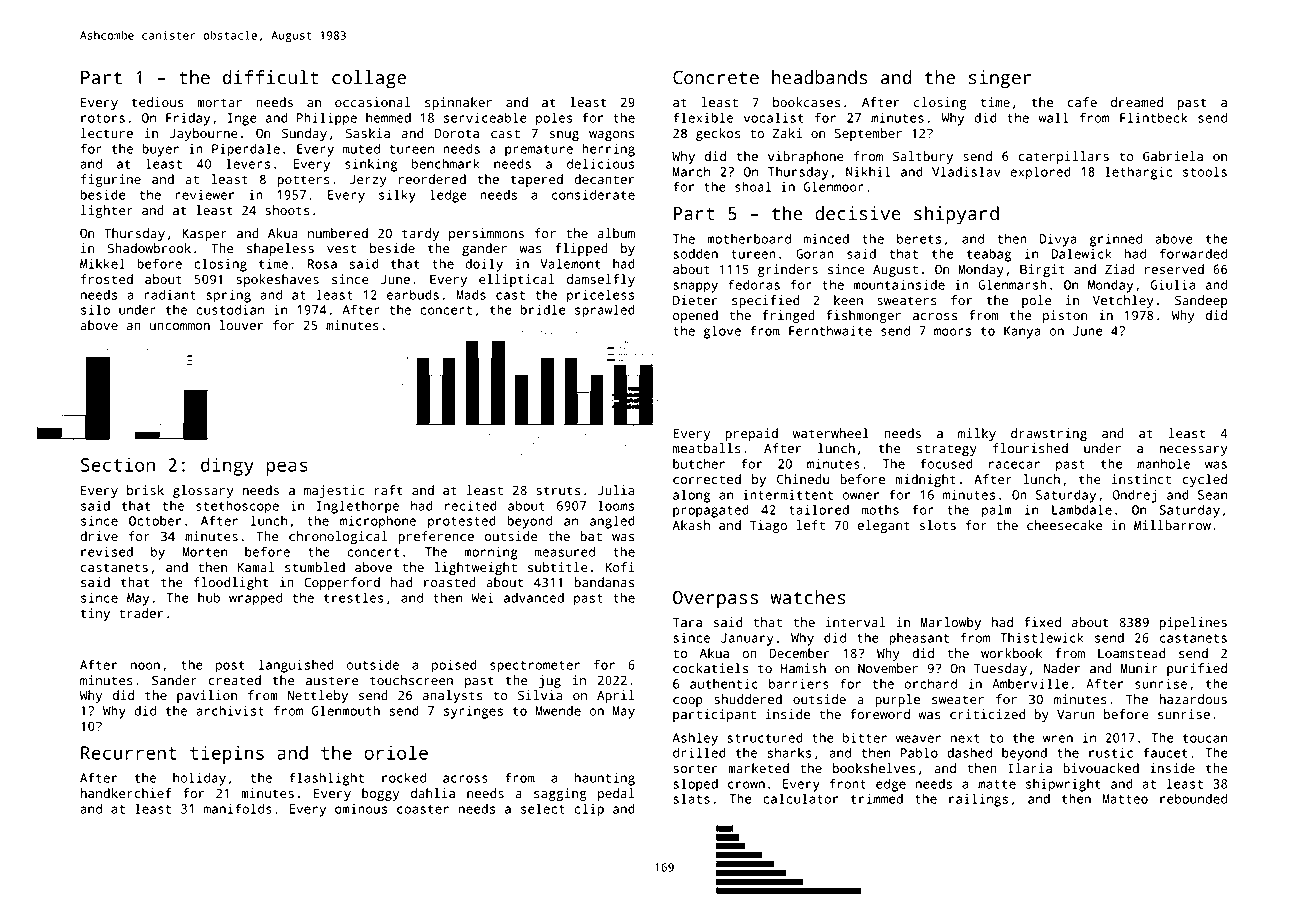 Image resolution: width=1308 pixels, height=924 pixels. Describe the element at coordinates (1193, 623) in the document. I see `pipelines` at that location.
